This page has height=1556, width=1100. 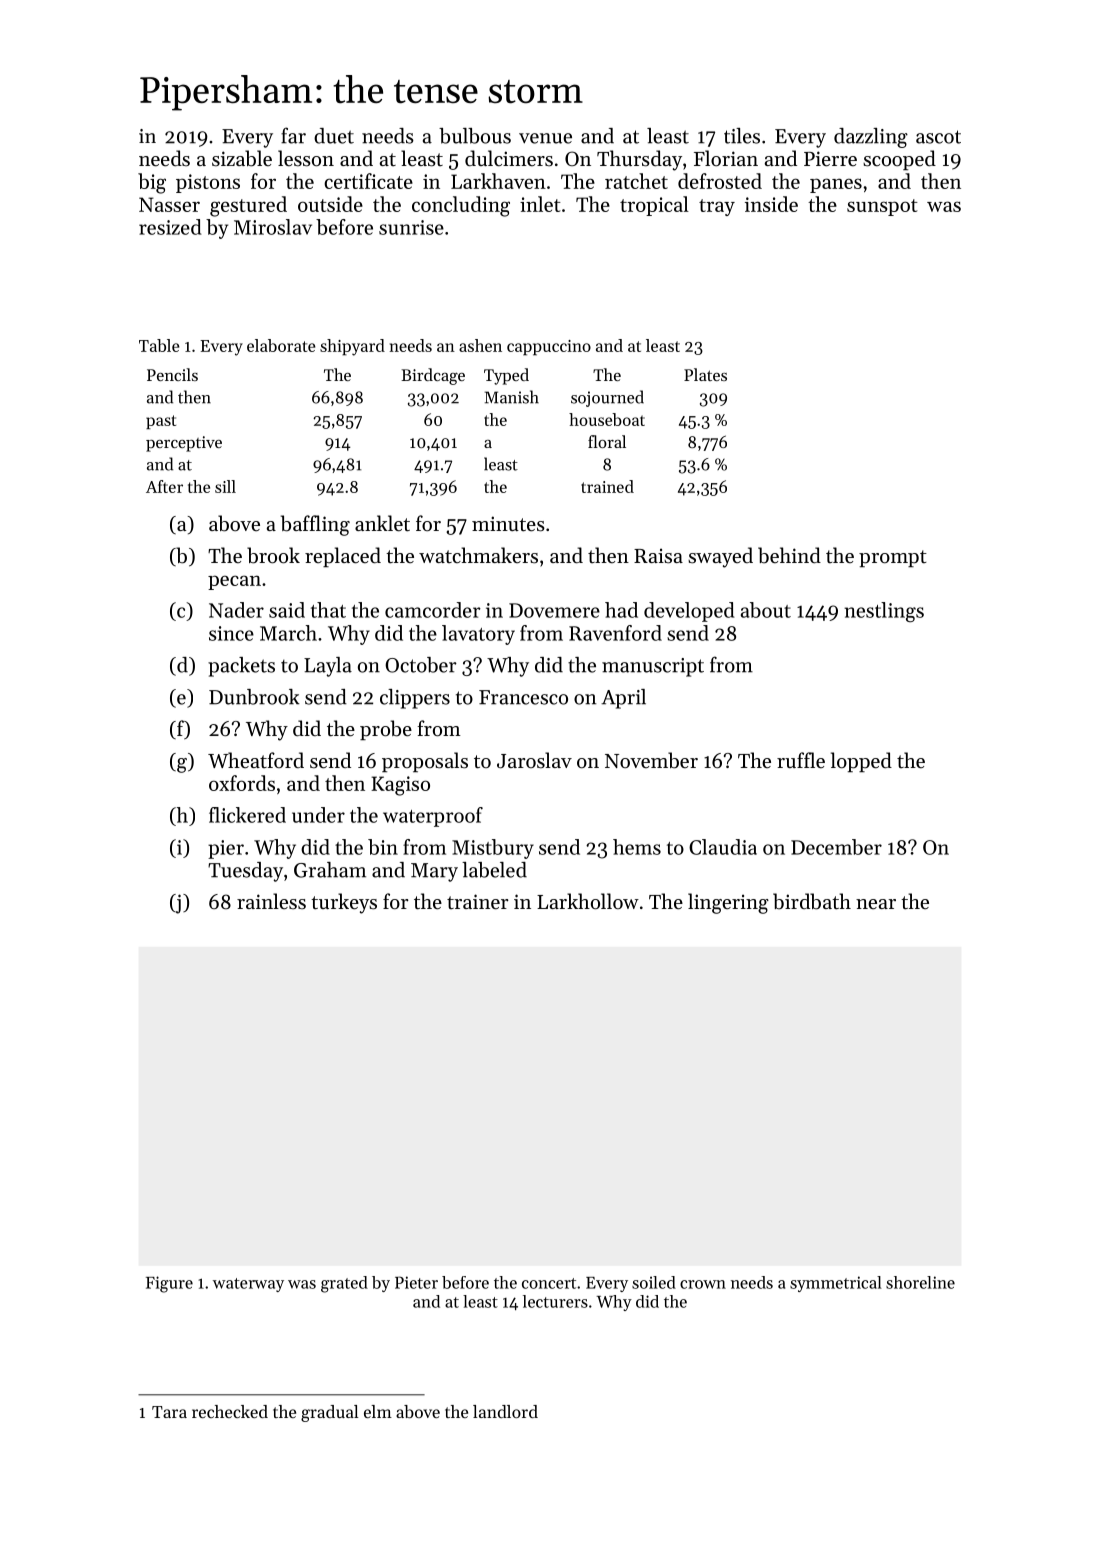 I want to click on resized, so click(x=170, y=227).
